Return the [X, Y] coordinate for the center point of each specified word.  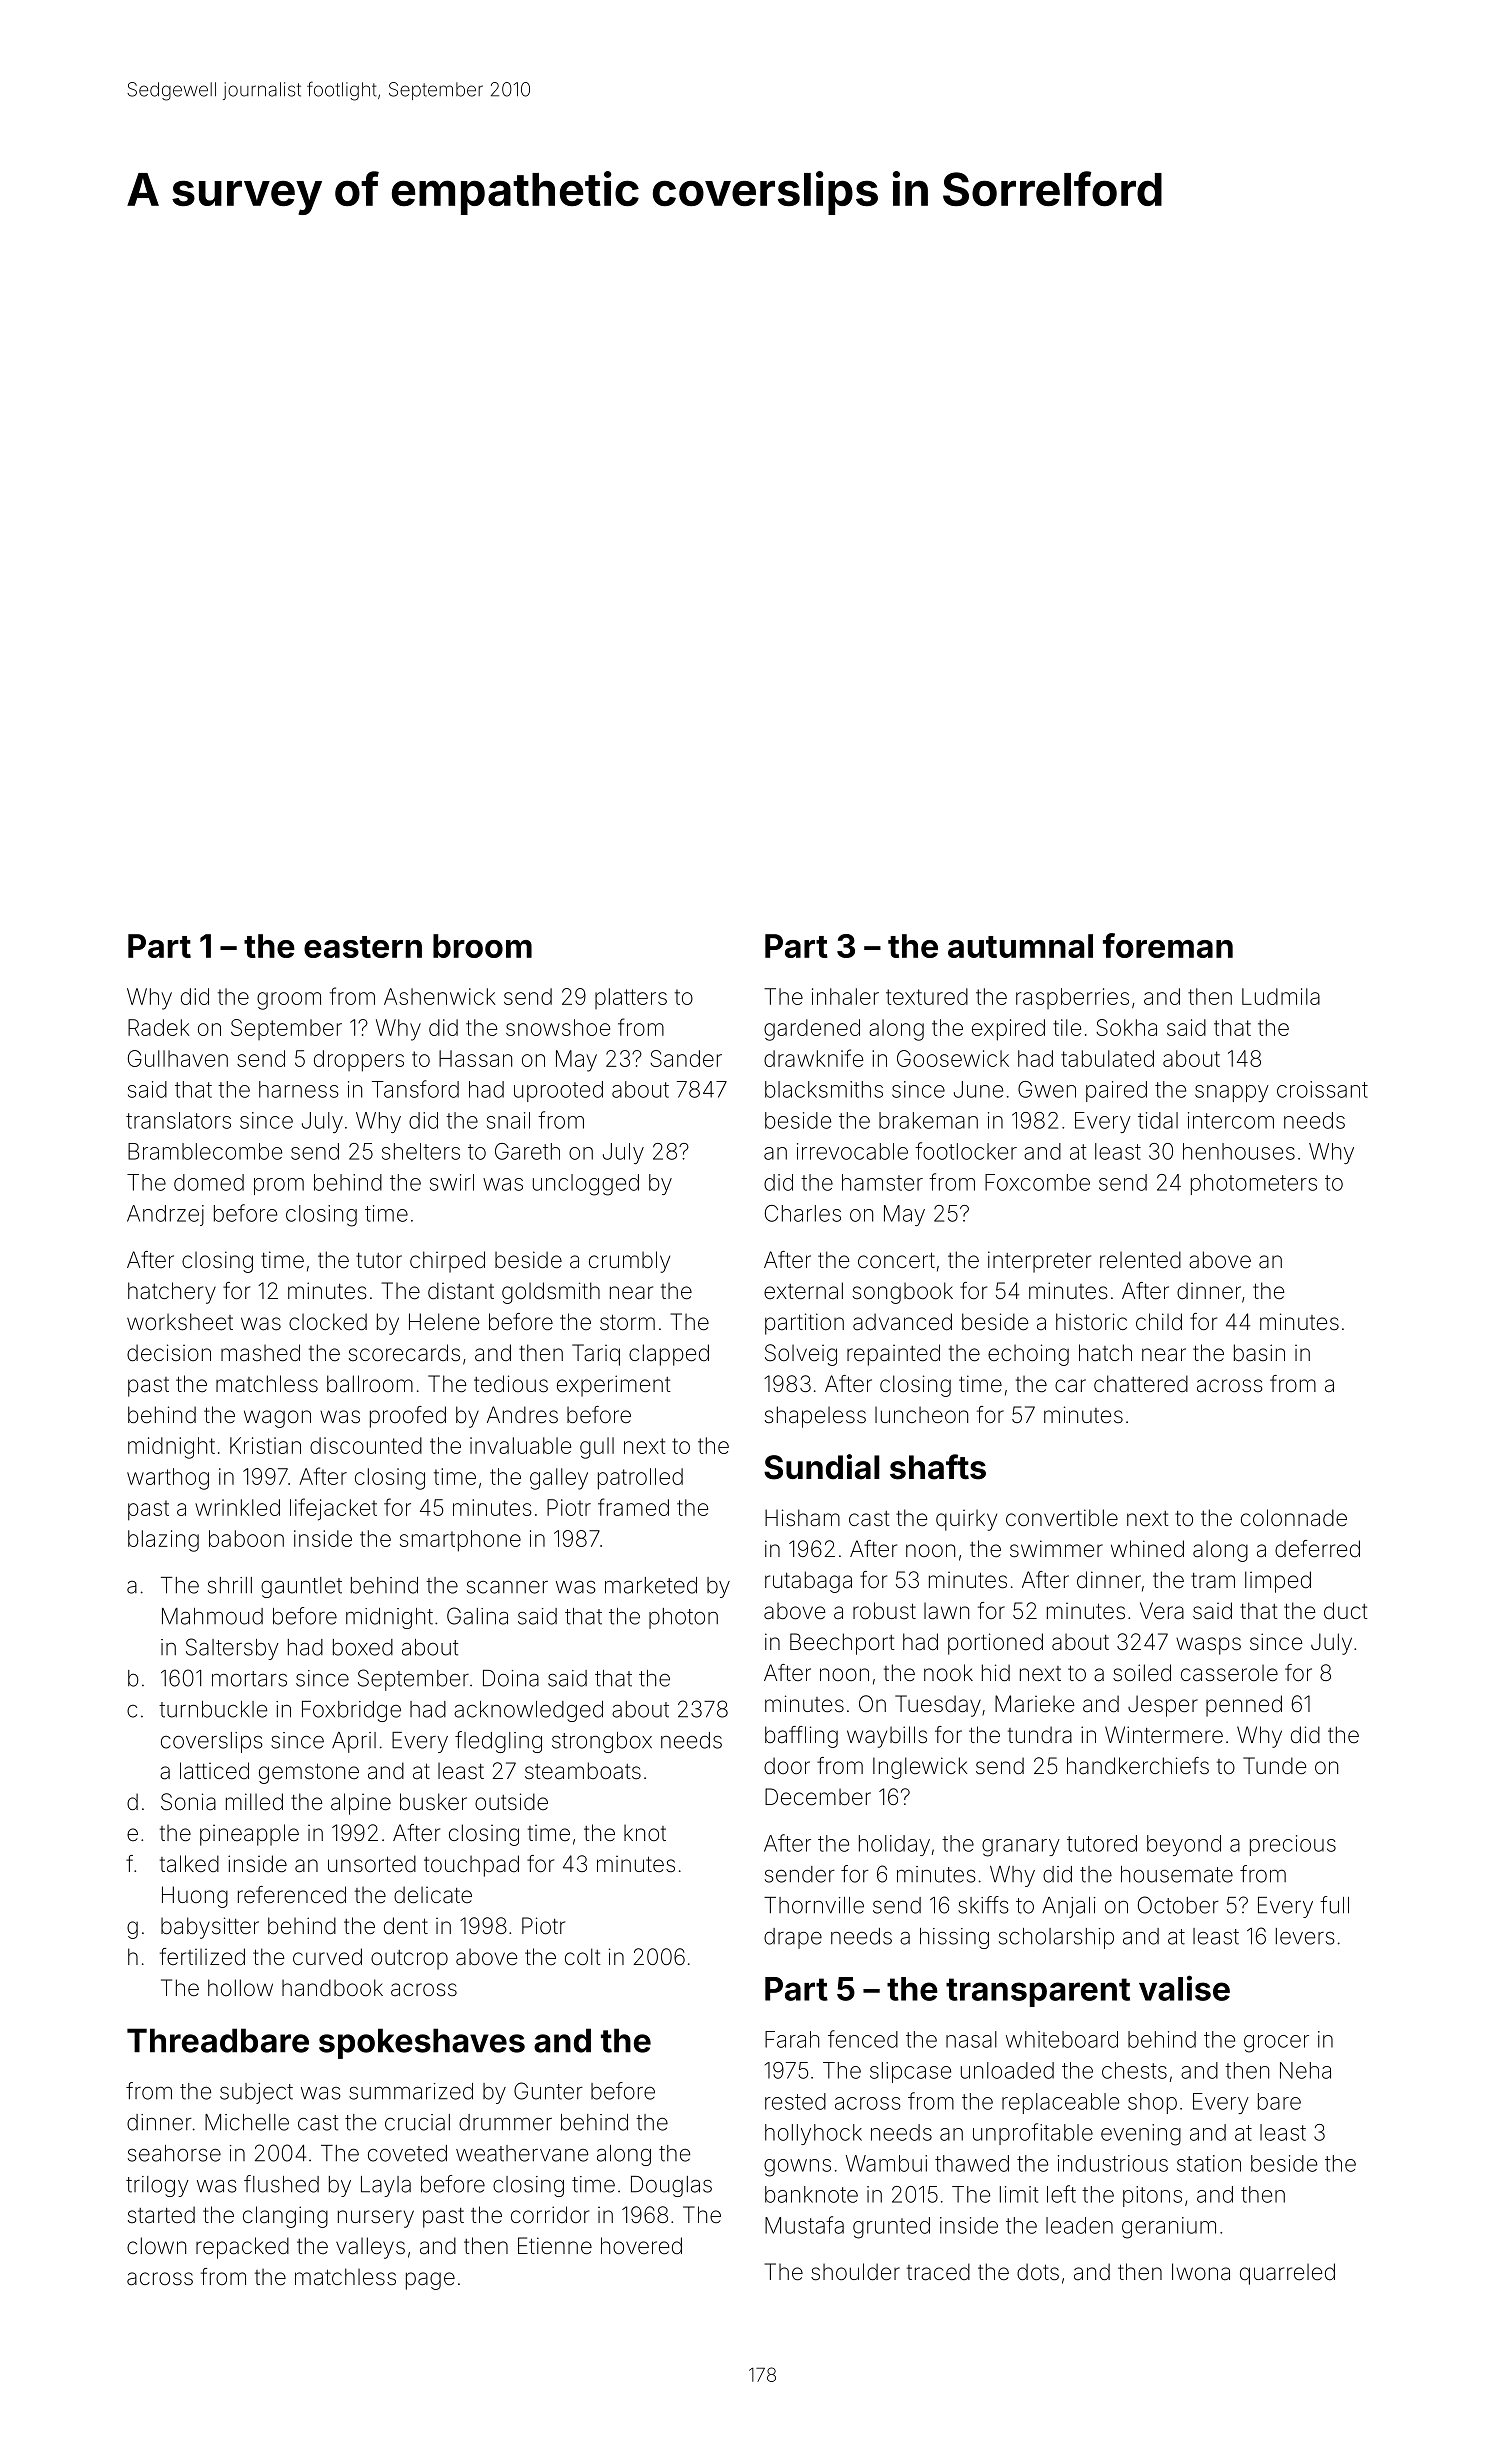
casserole [1229, 1673]
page [430, 2281]
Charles [803, 1213]
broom [482, 946]
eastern [363, 947]
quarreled [1287, 2274]
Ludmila [1281, 996]
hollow [240, 1988]
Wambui [886, 2163]
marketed [651, 1585]
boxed [363, 1647]
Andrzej [165, 1215]
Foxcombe [1037, 1182]
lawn [946, 1611]
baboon [246, 1538]
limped [1278, 1582]
